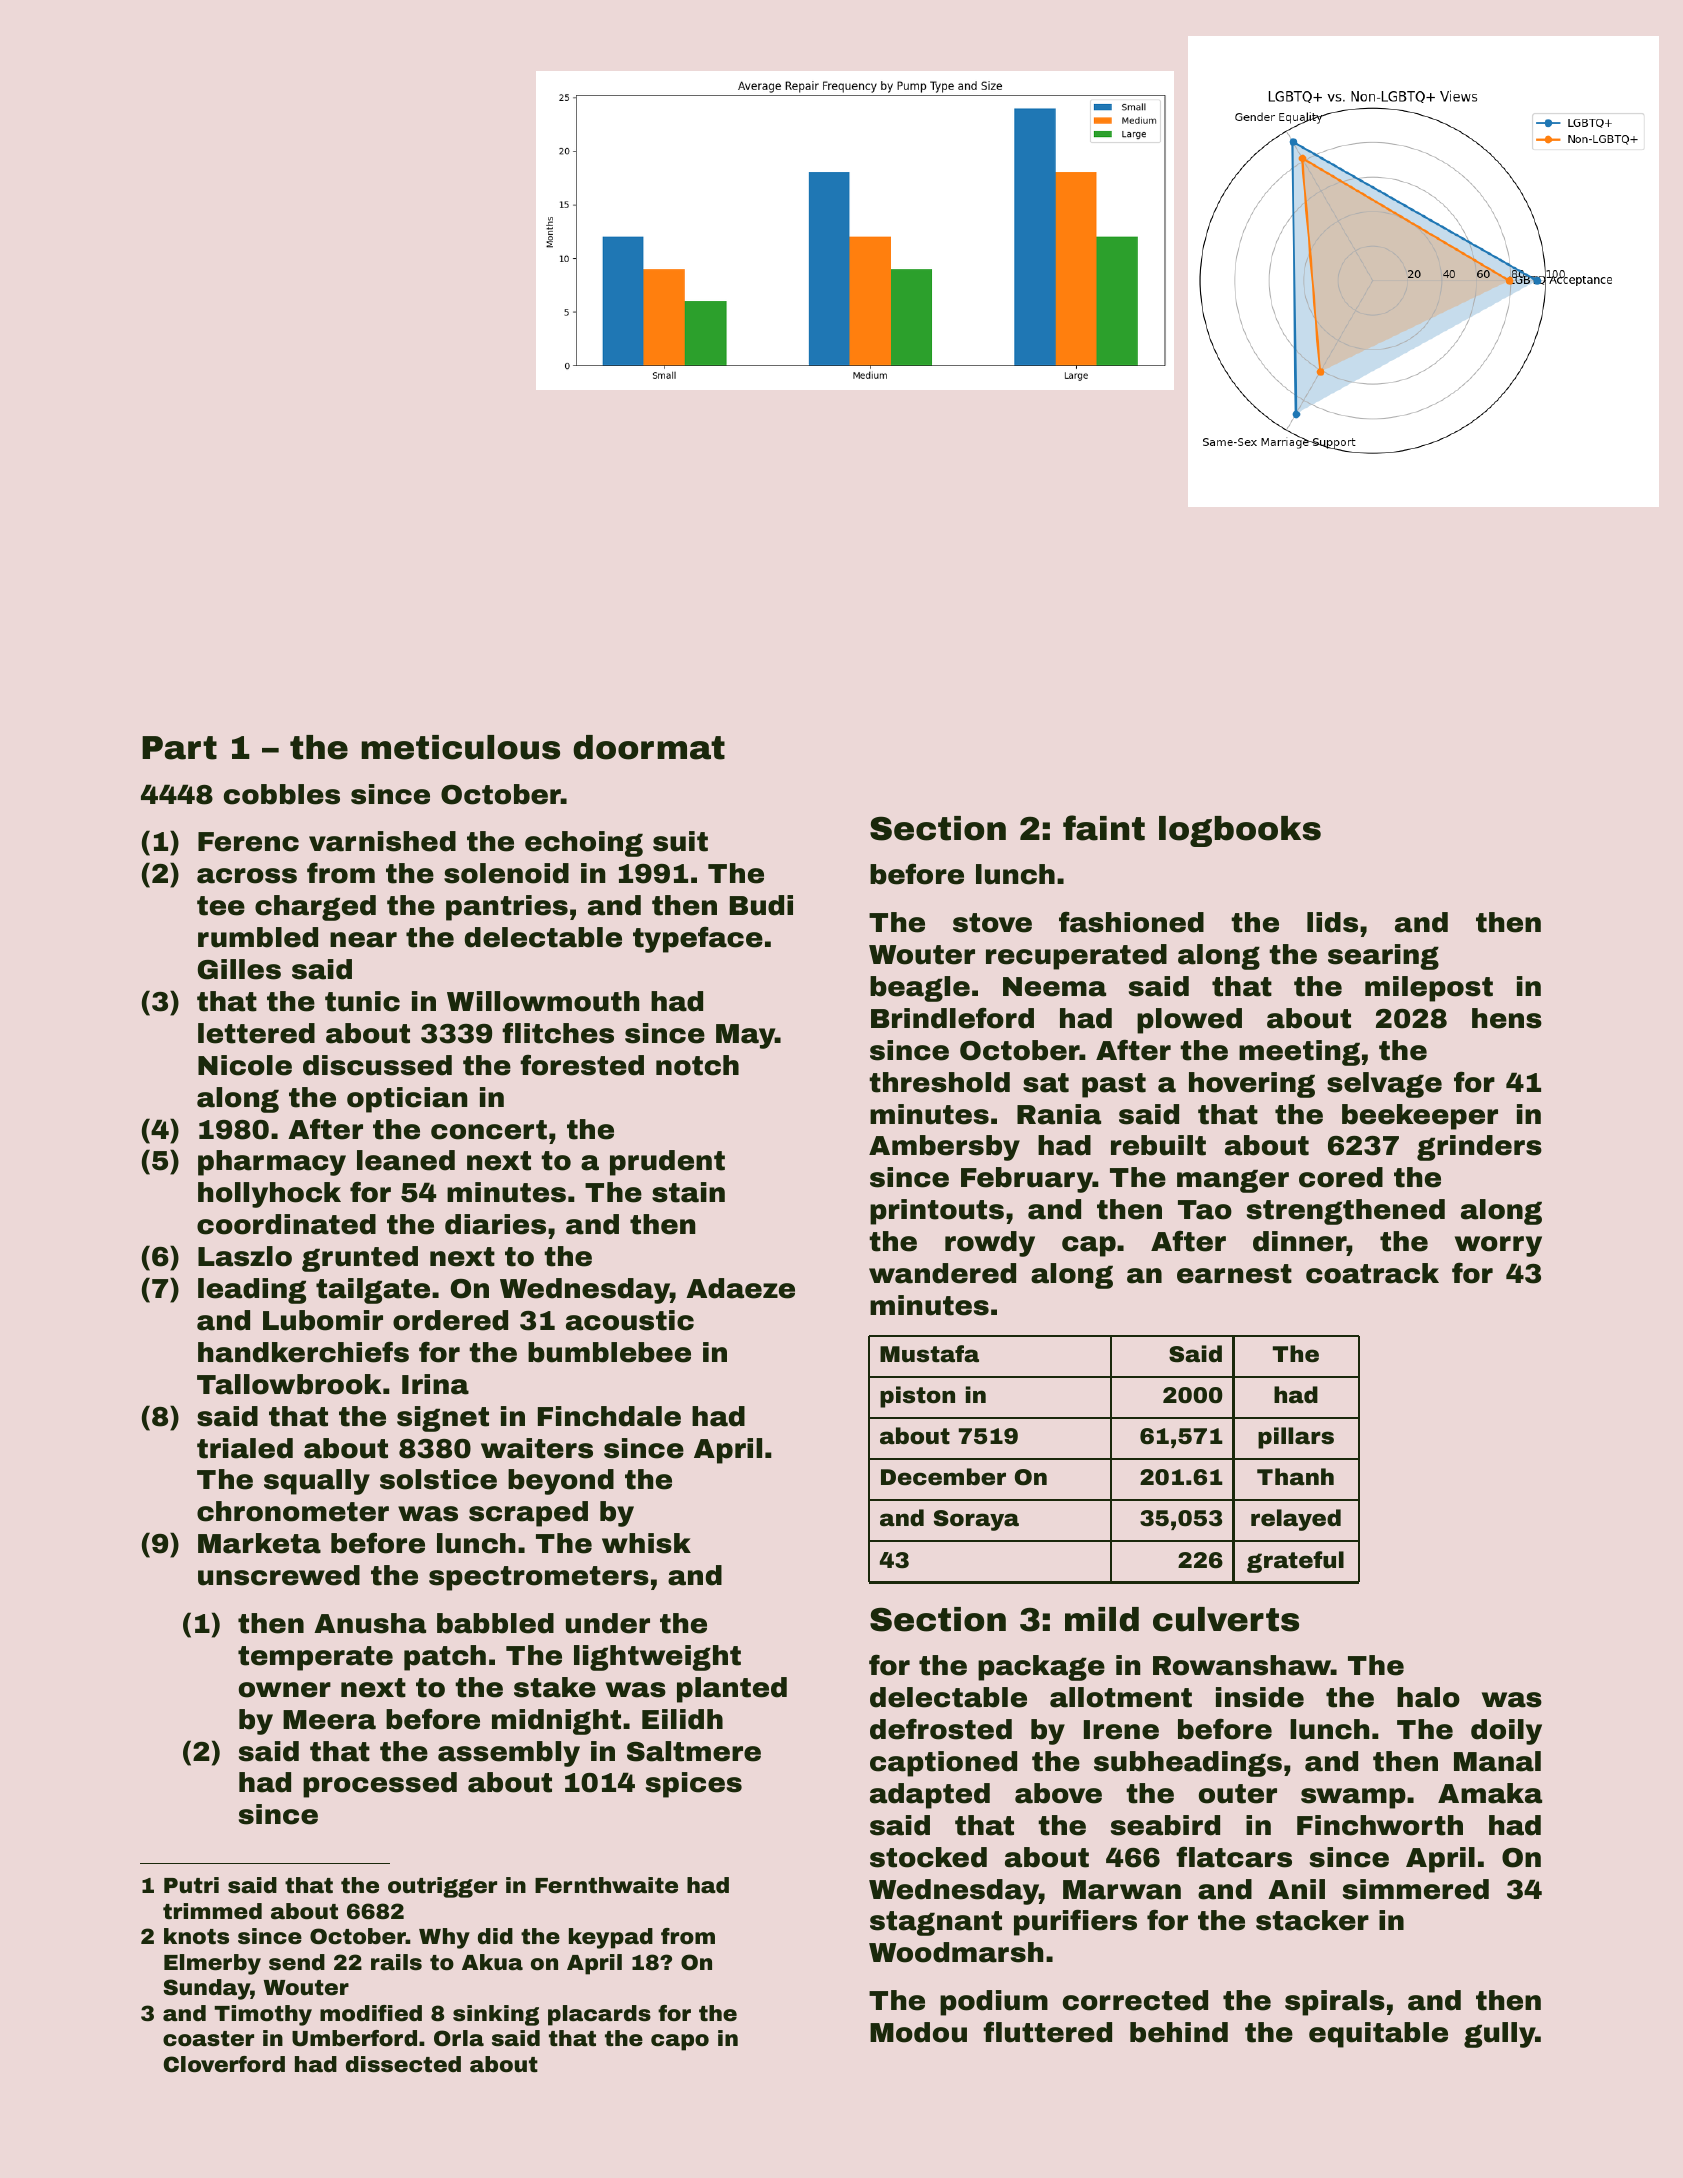 The height and width of the page is (2178, 1683). I want to click on owner, so click(285, 1690).
